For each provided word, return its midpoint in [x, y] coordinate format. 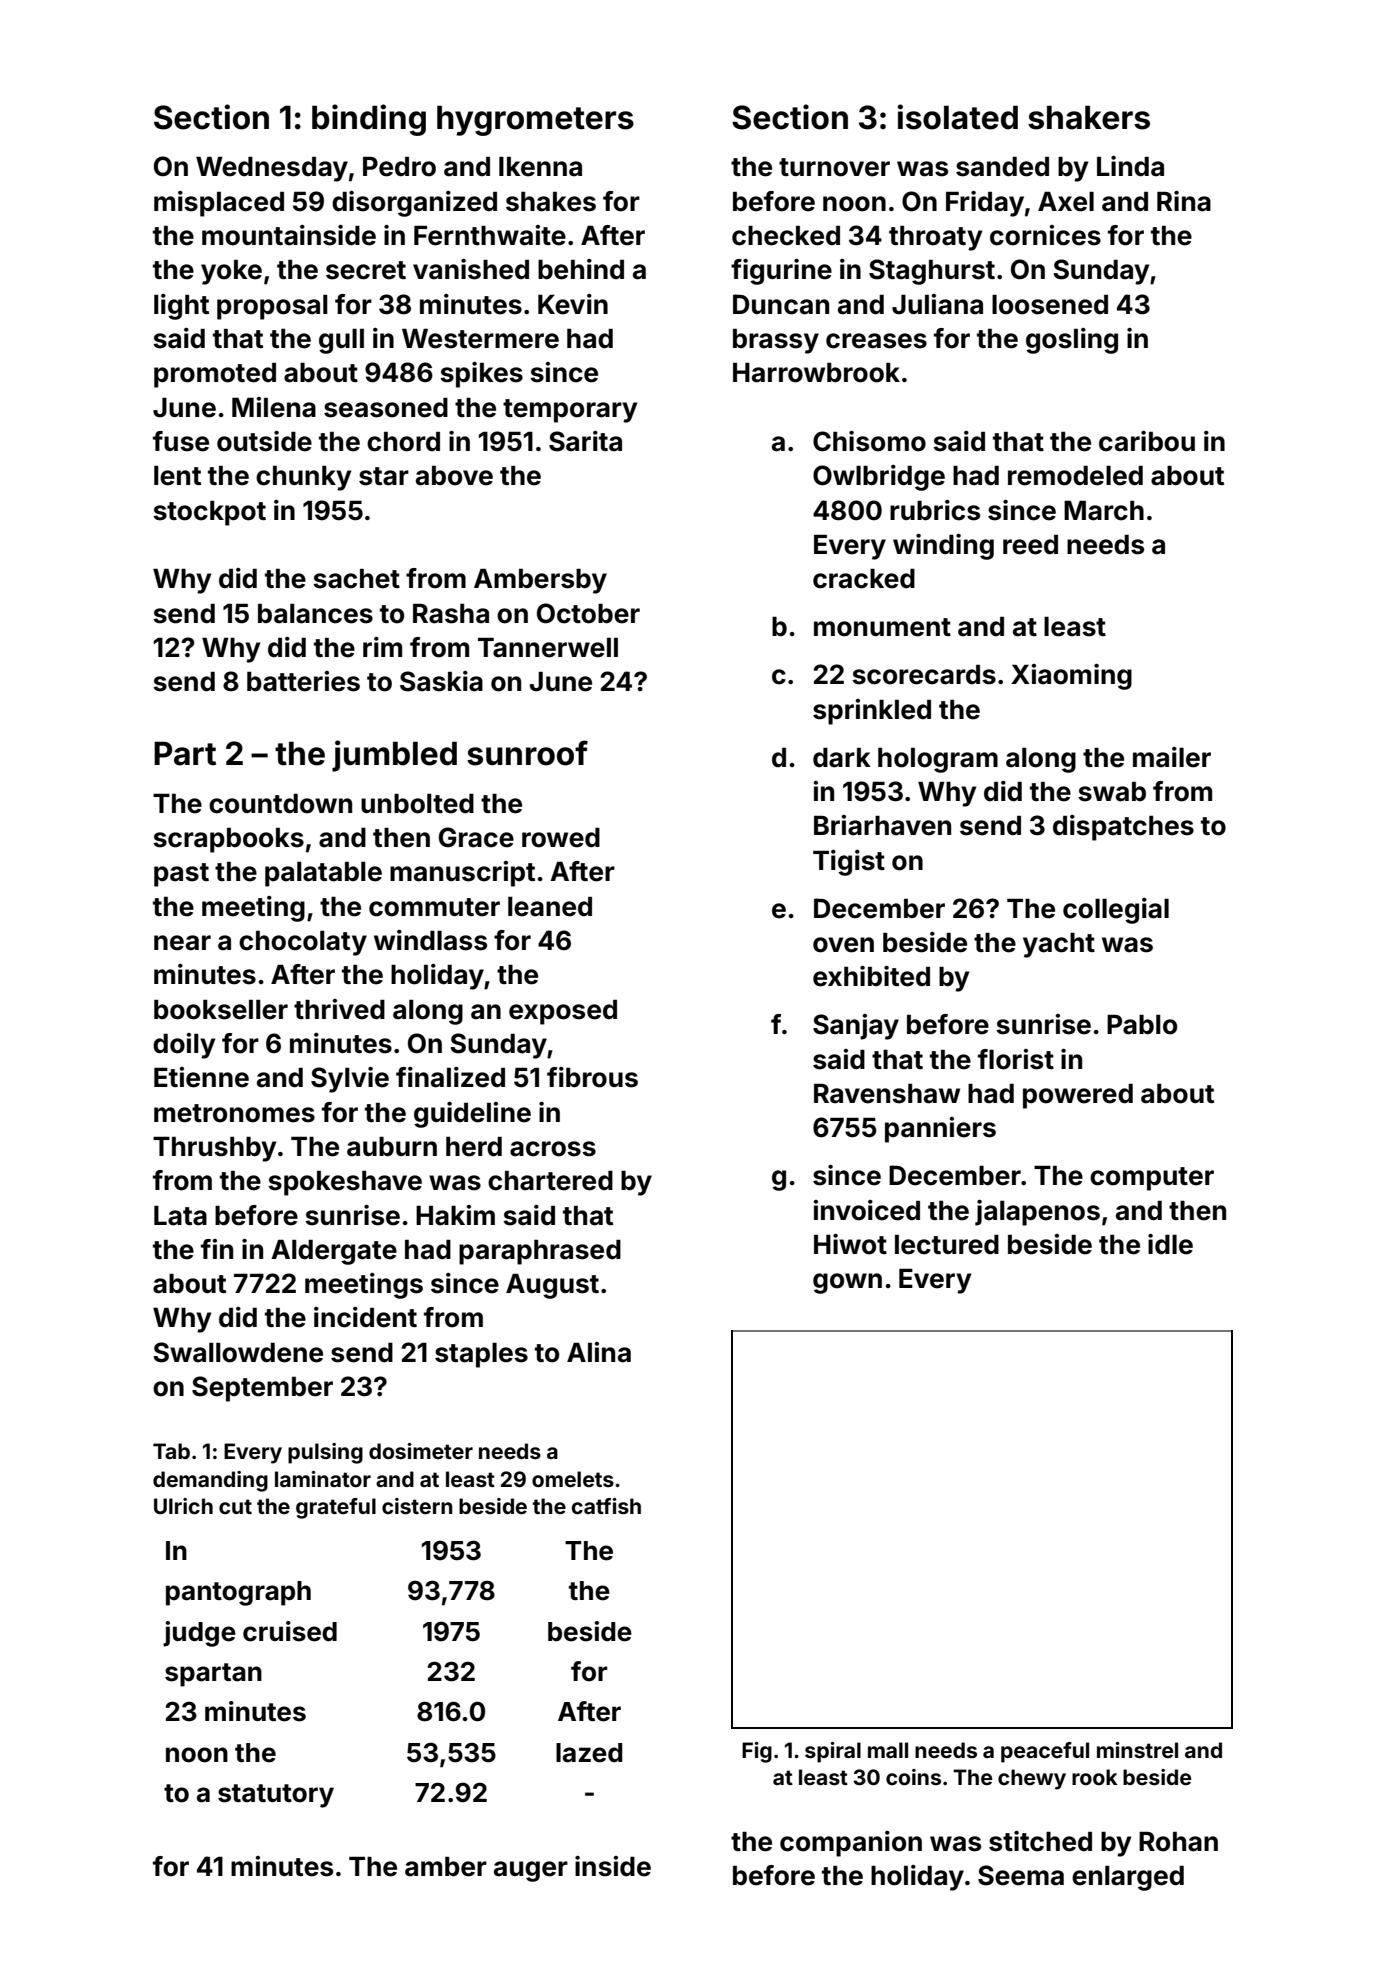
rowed [561, 838]
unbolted [417, 804]
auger [531, 1871]
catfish [606, 1506]
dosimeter [421, 1451]
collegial [1116, 911]
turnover [834, 167]
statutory [276, 1796]
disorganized [414, 204]
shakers [1089, 117]
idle [1170, 1244]
